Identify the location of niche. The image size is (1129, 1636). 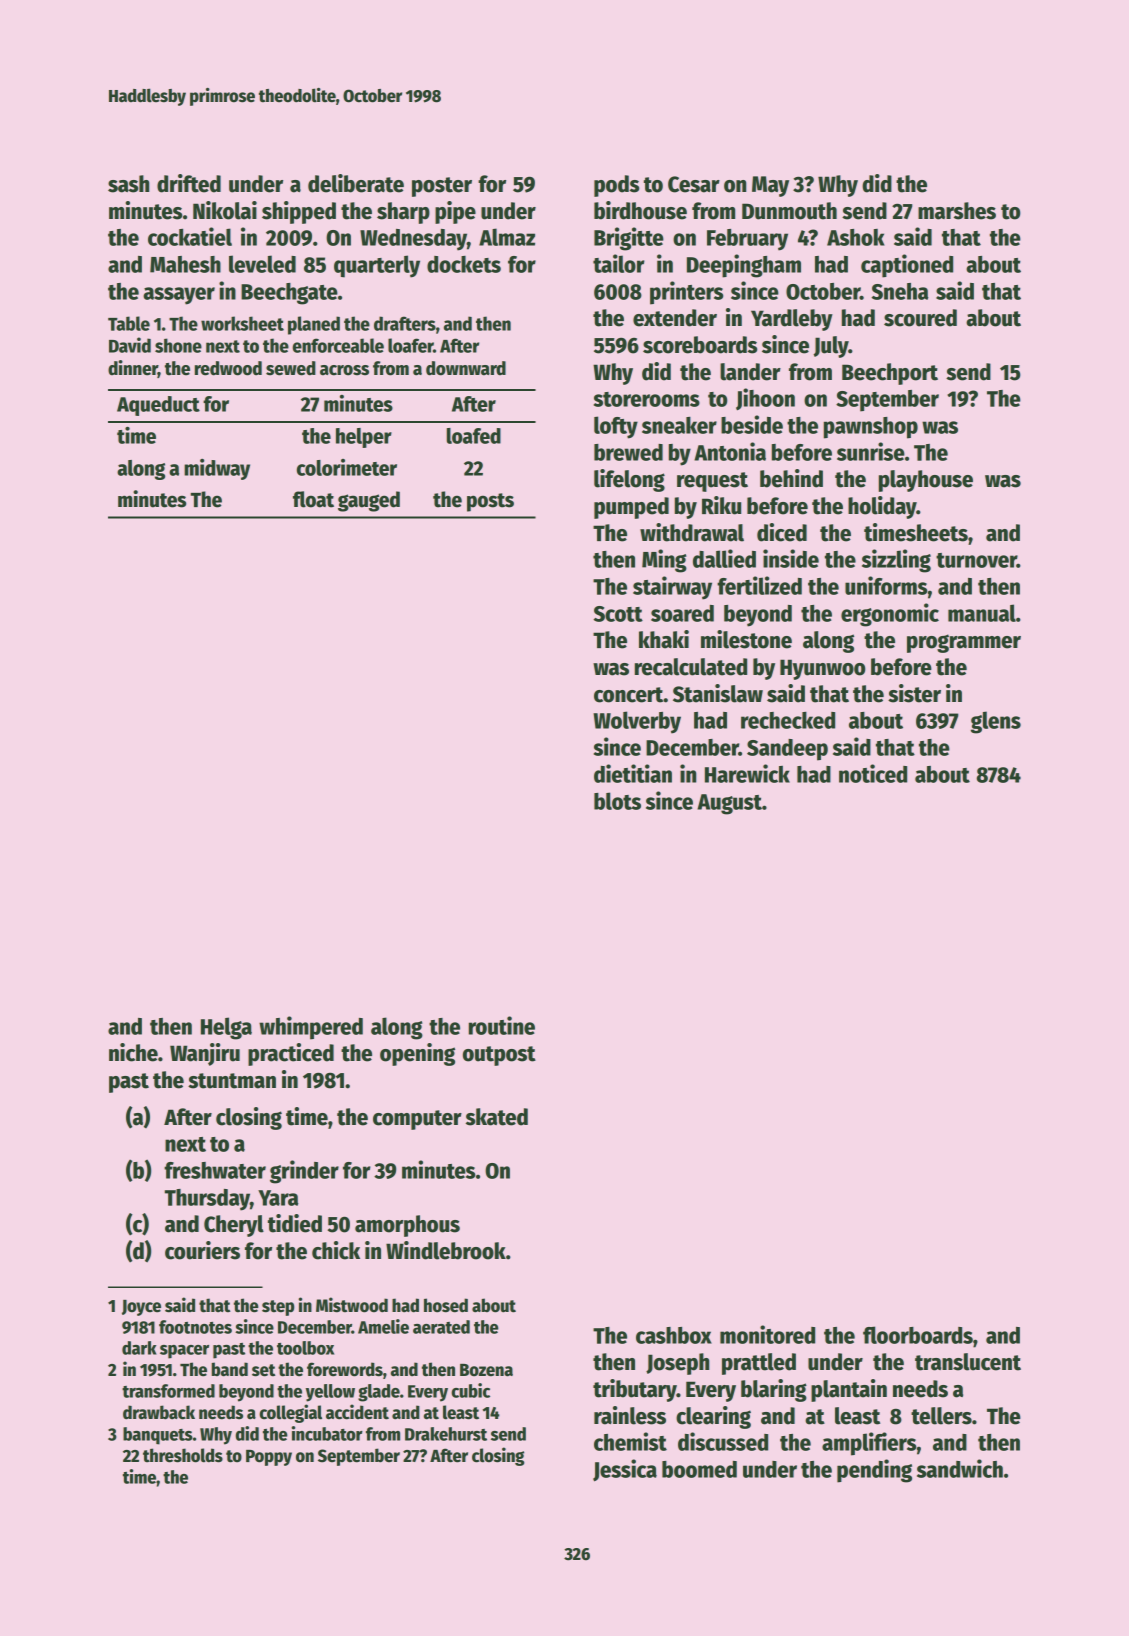
(133, 1052).
